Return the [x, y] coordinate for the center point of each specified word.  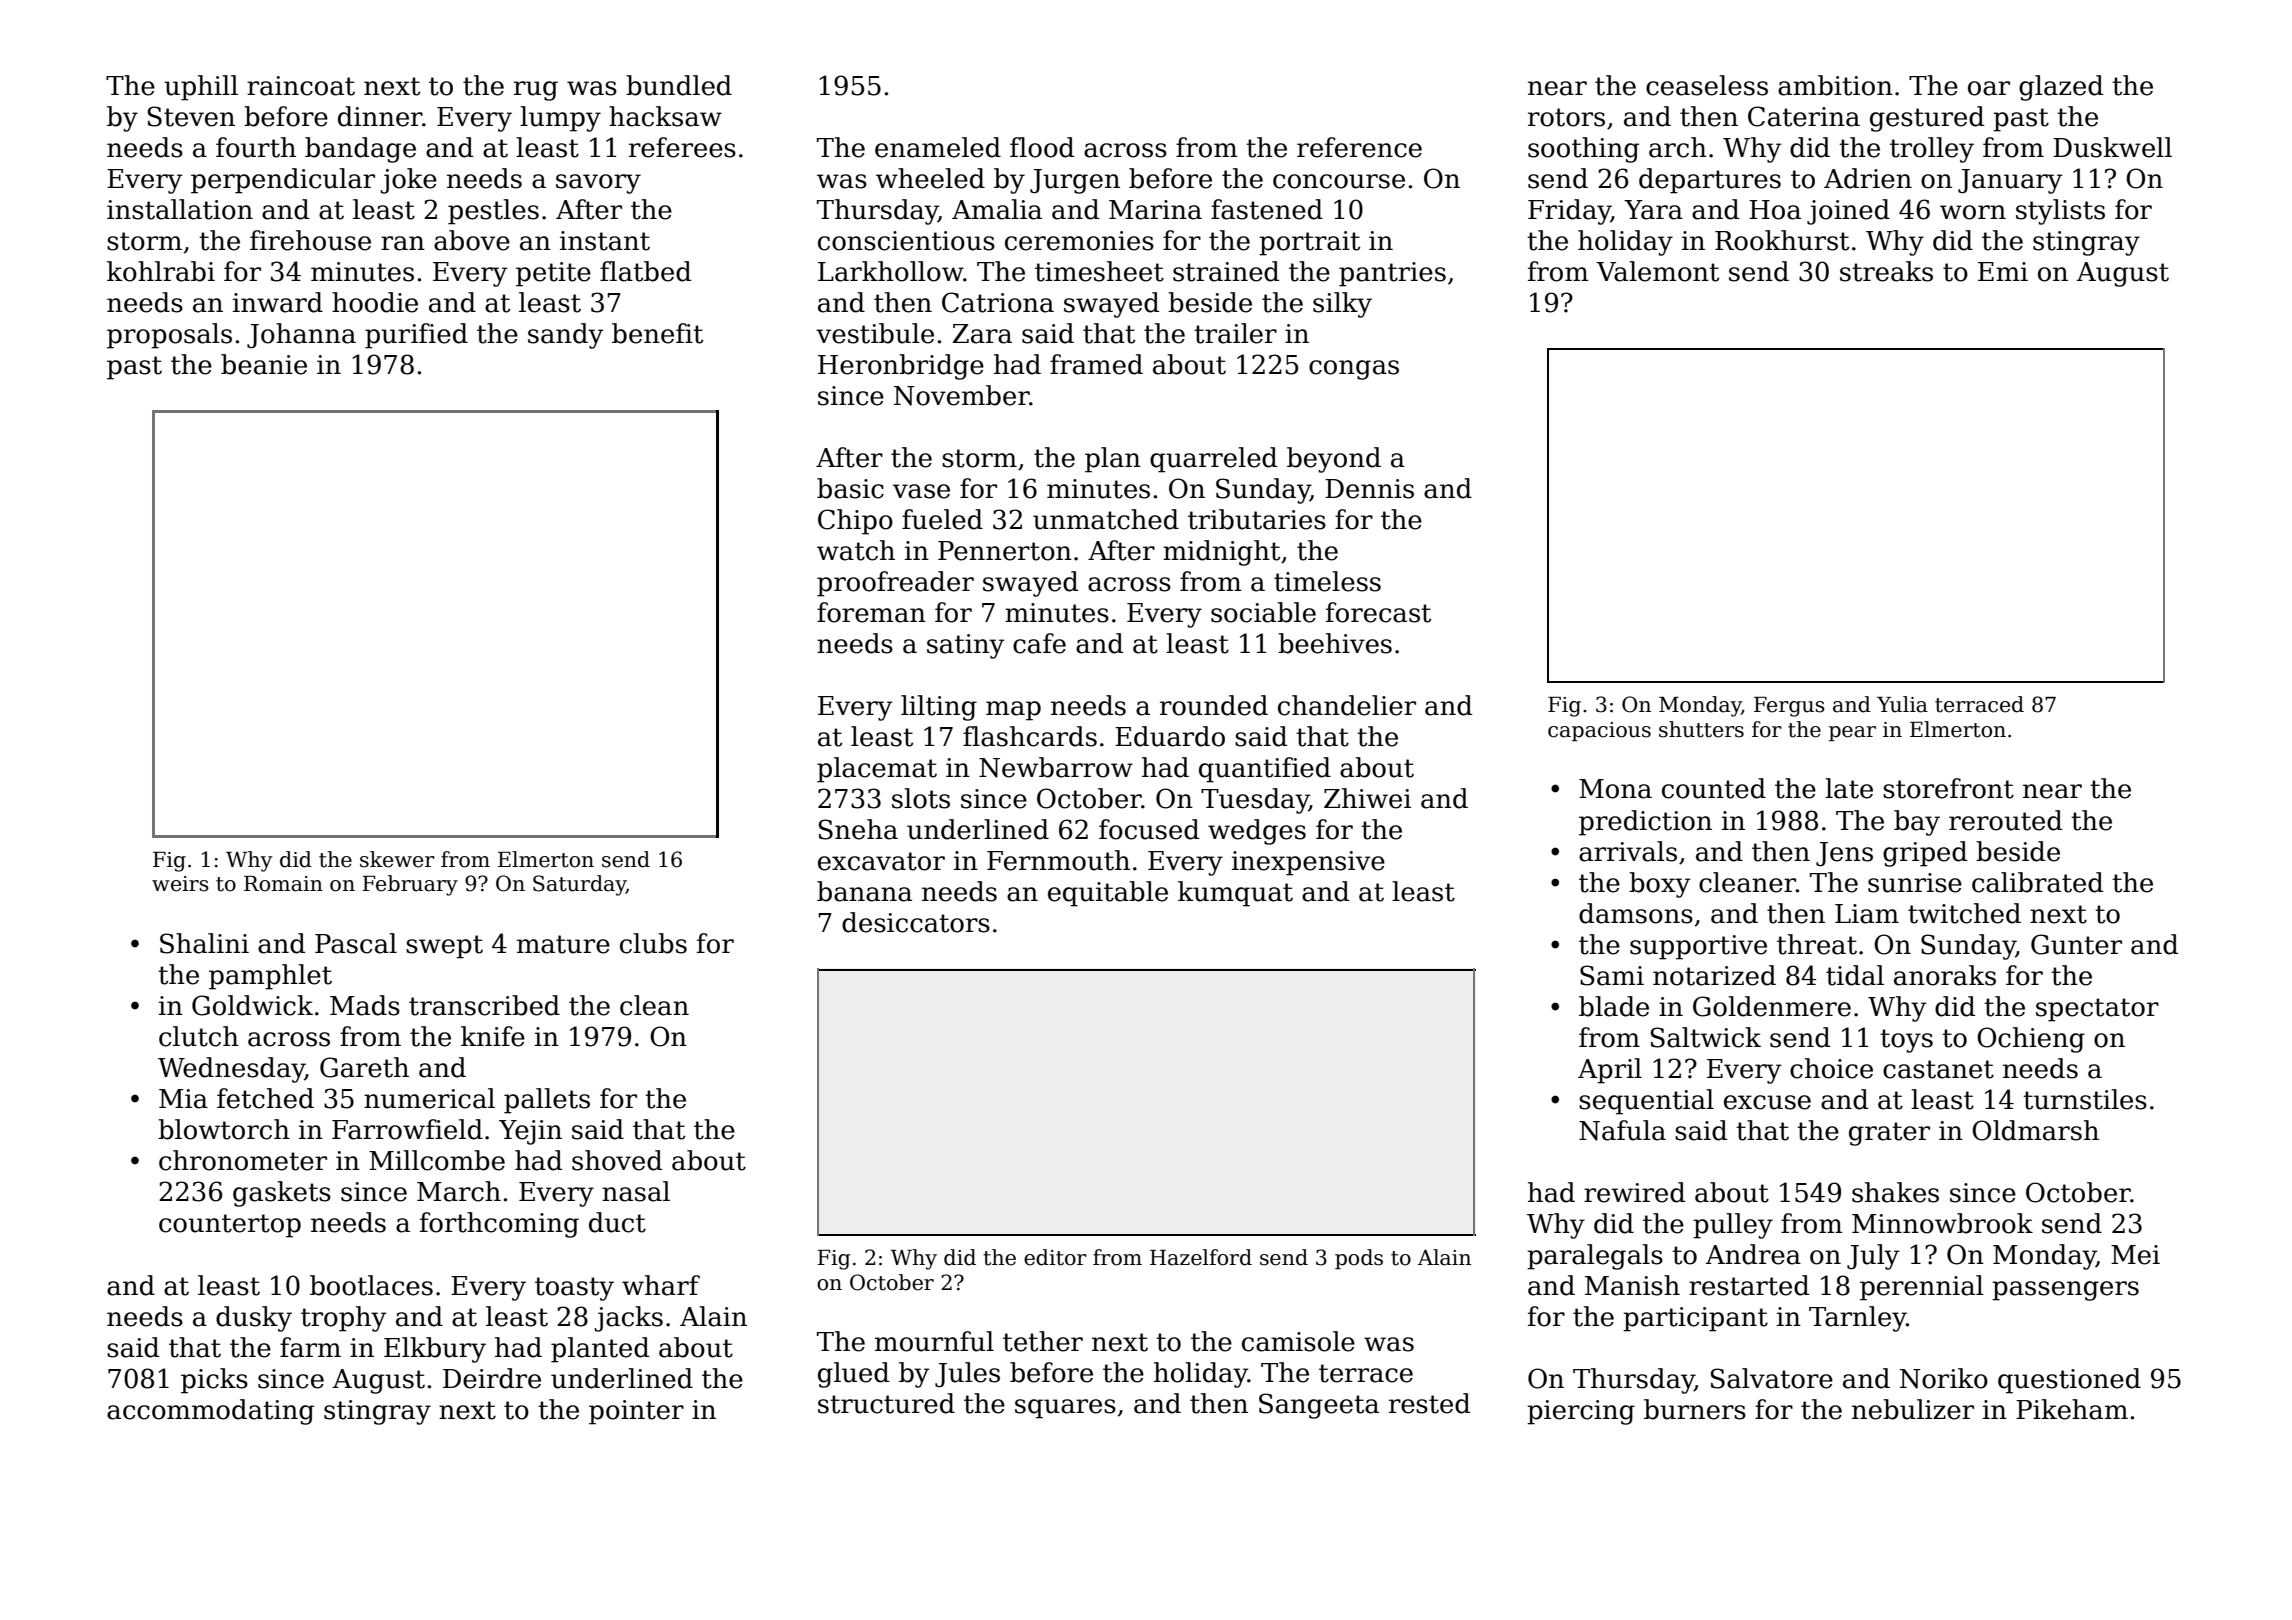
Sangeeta [1319, 1406]
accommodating [210, 1412]
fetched [265, 1098]
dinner [380, 116]
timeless [1327, 581]
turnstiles [2085, 1099]
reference [1359, 147]
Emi [2003, 271]
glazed [2061, 88]
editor [1055, 1257]
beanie [264, 364]
